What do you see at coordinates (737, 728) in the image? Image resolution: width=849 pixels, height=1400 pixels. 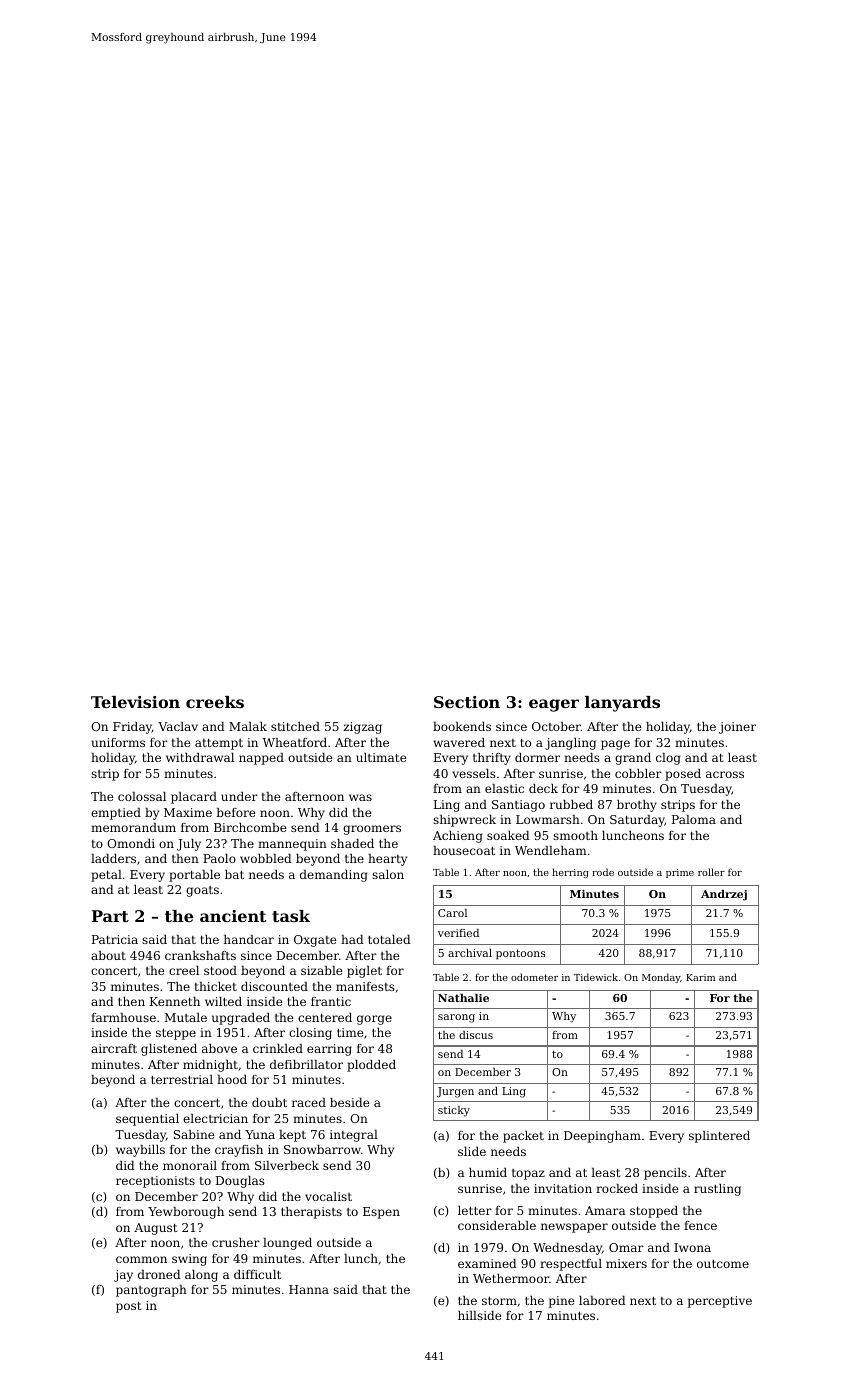 I see `joiner` at bounding box center [737, 728].
